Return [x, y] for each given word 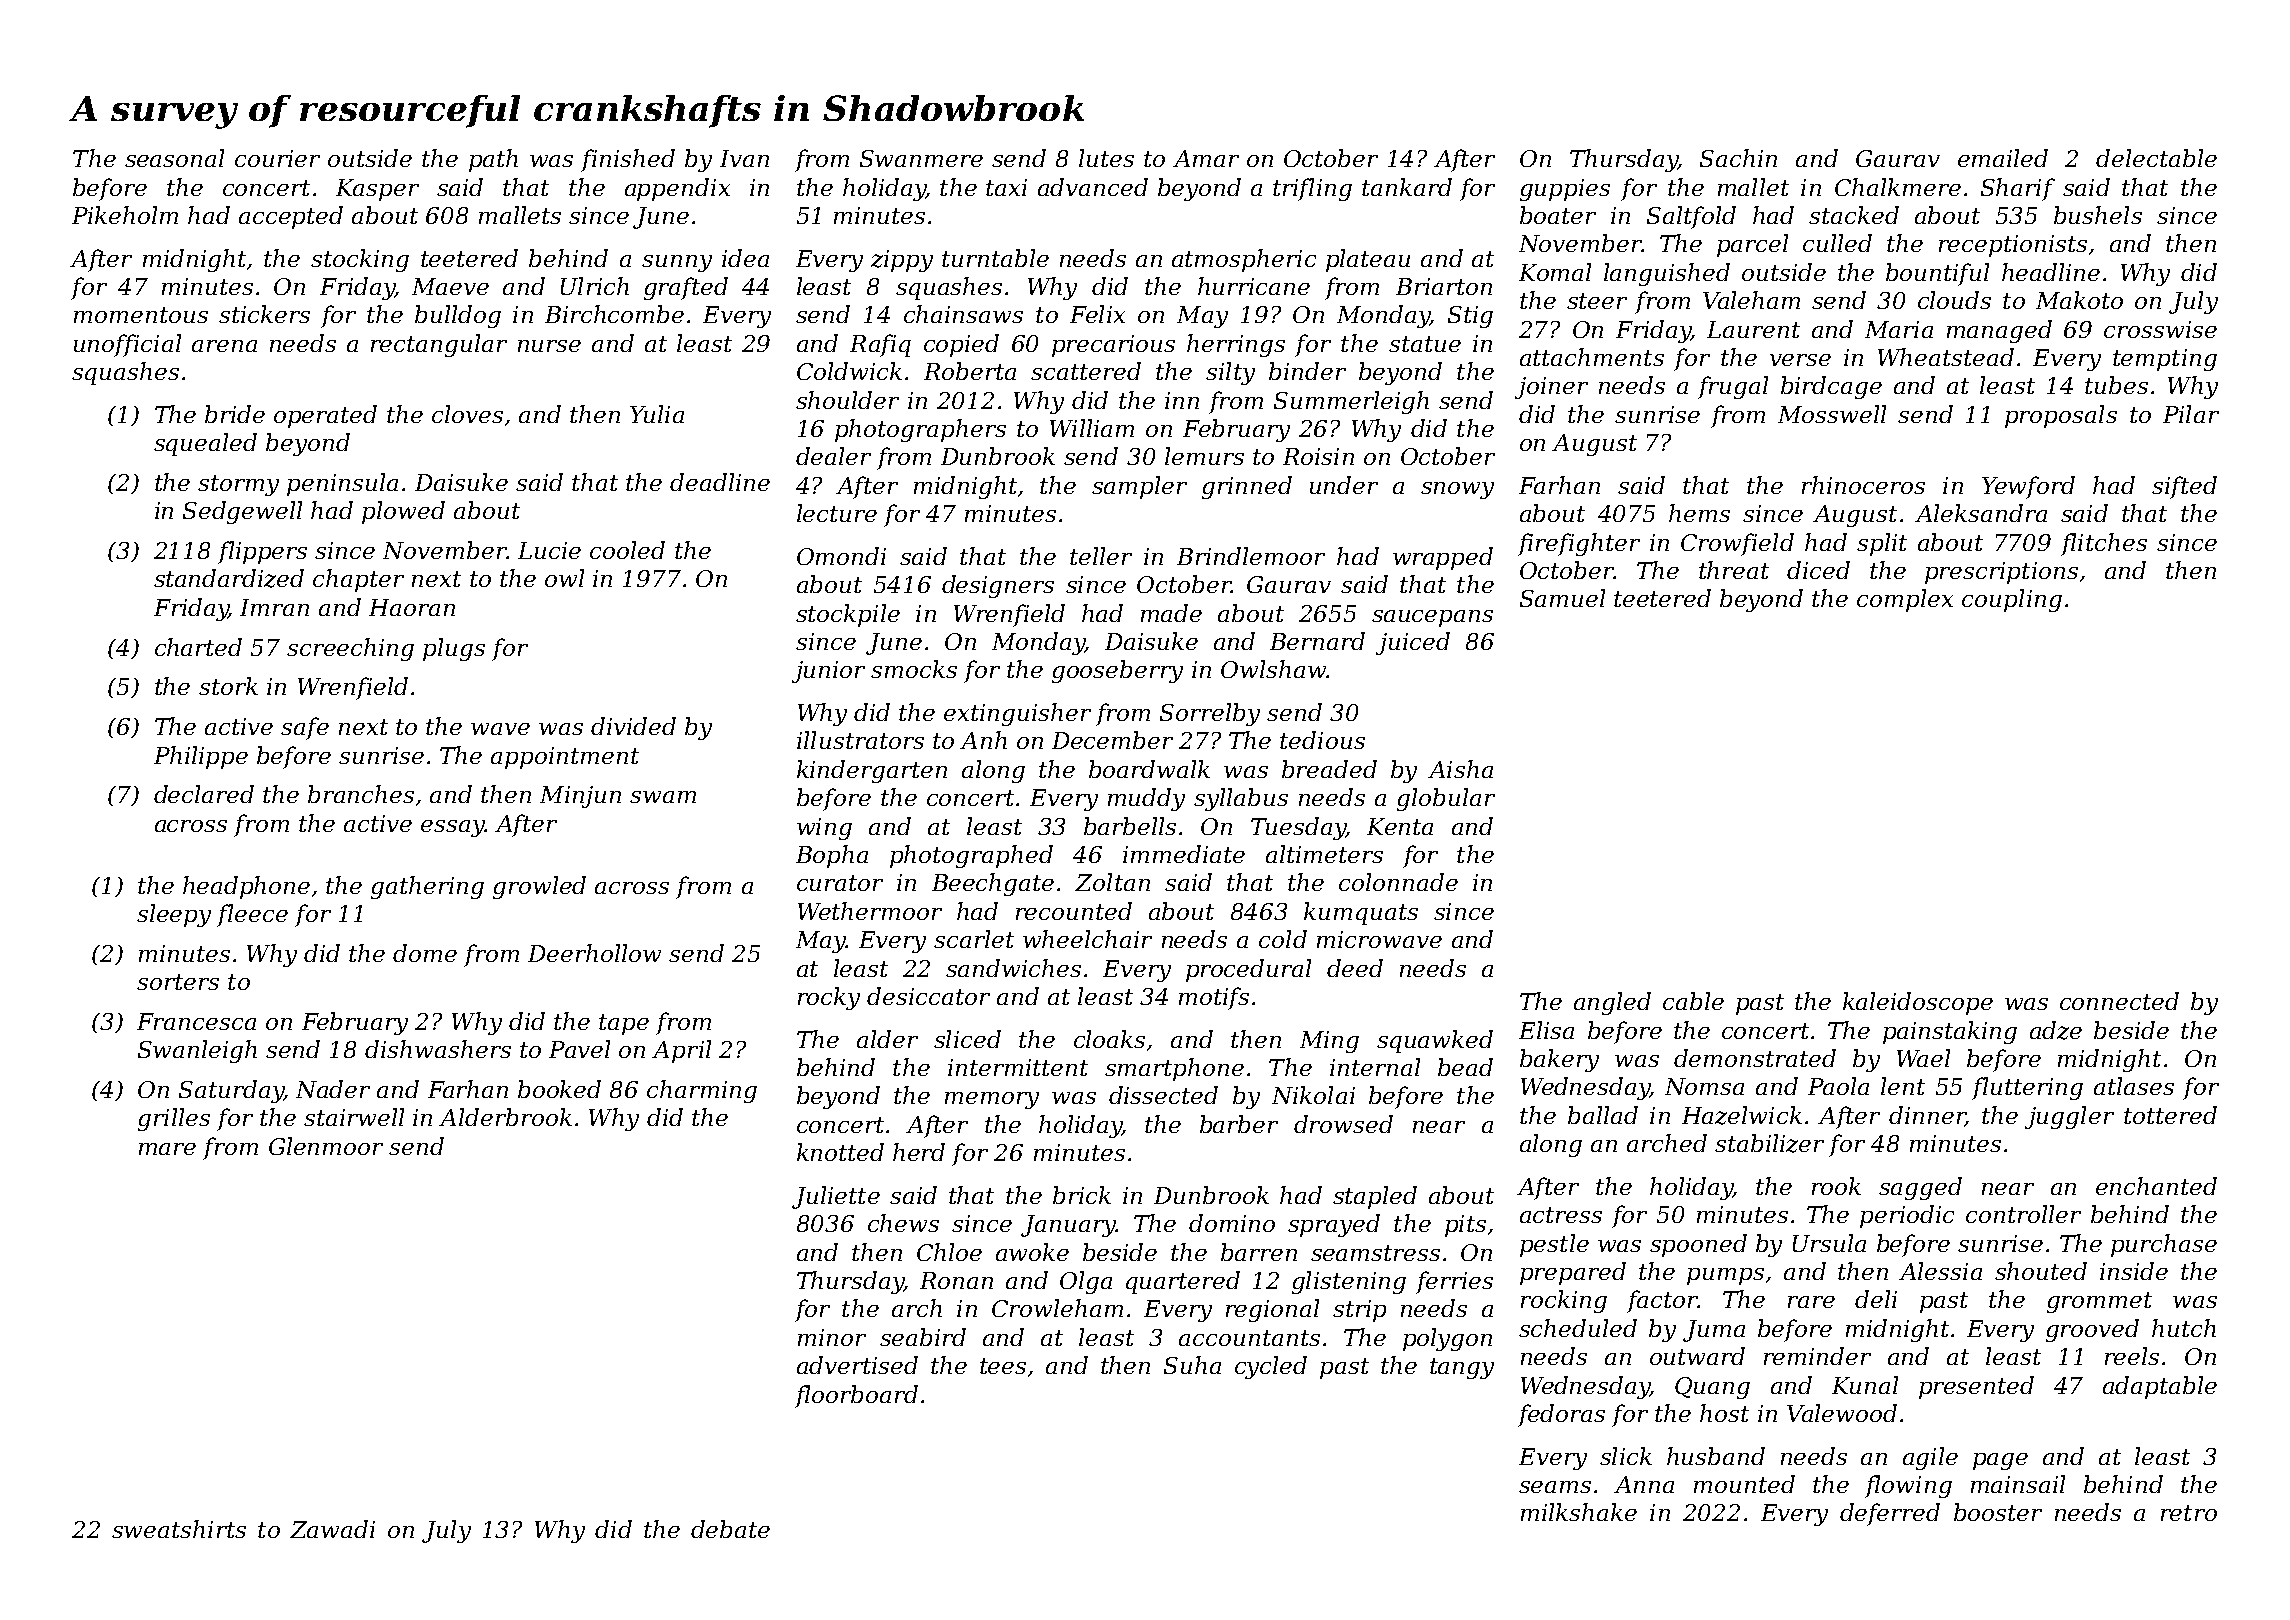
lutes [1106, 158]
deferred [1890, 1514]
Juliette [836, 1197]
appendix [677, 189]
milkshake [1579, 1512]
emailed [2003, 158]
